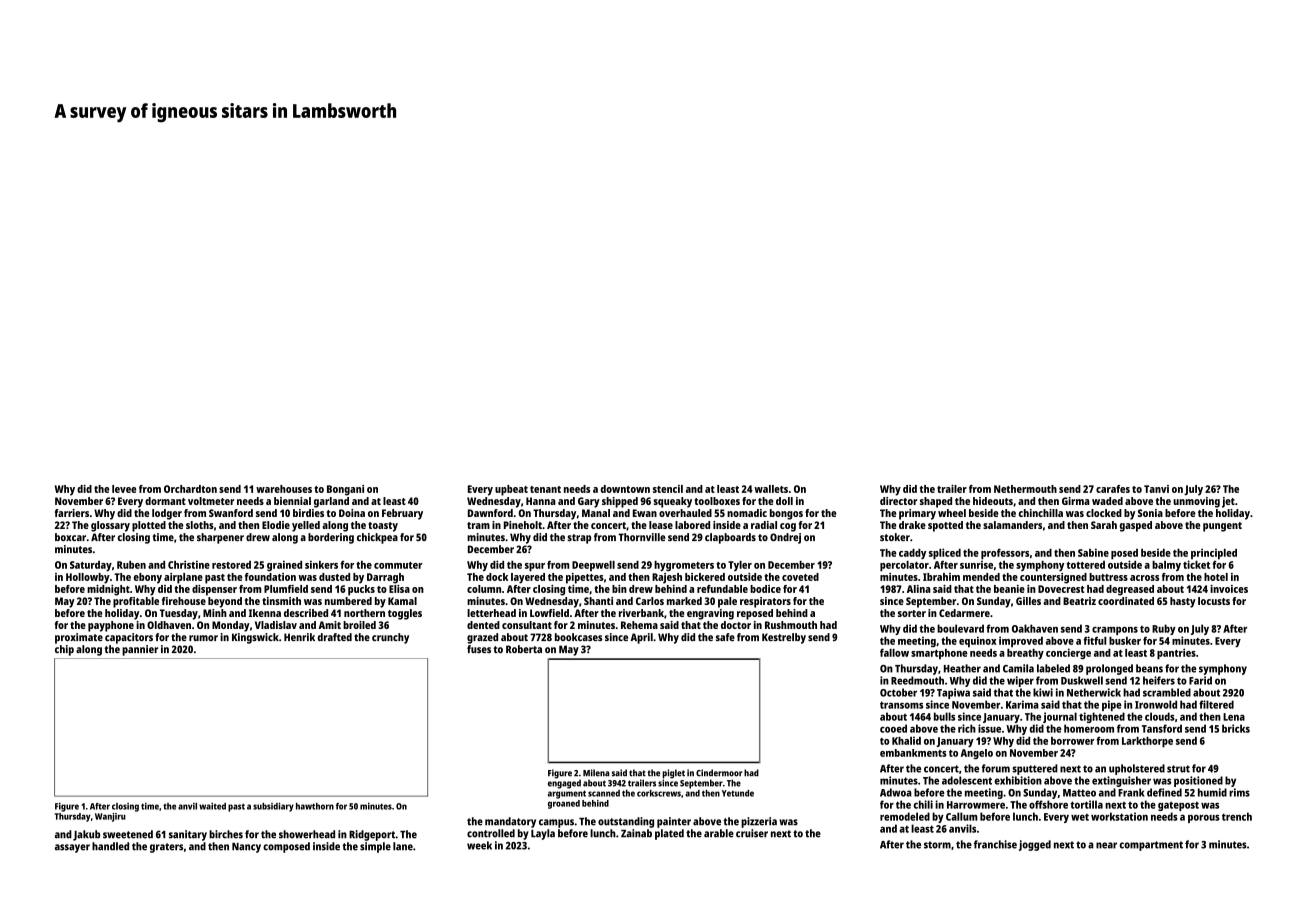 This document has height=924, width=1308. What do you see at coordinates (1236, 728) in the document?
I see `bricks` at bounding box center [1236, 728].
